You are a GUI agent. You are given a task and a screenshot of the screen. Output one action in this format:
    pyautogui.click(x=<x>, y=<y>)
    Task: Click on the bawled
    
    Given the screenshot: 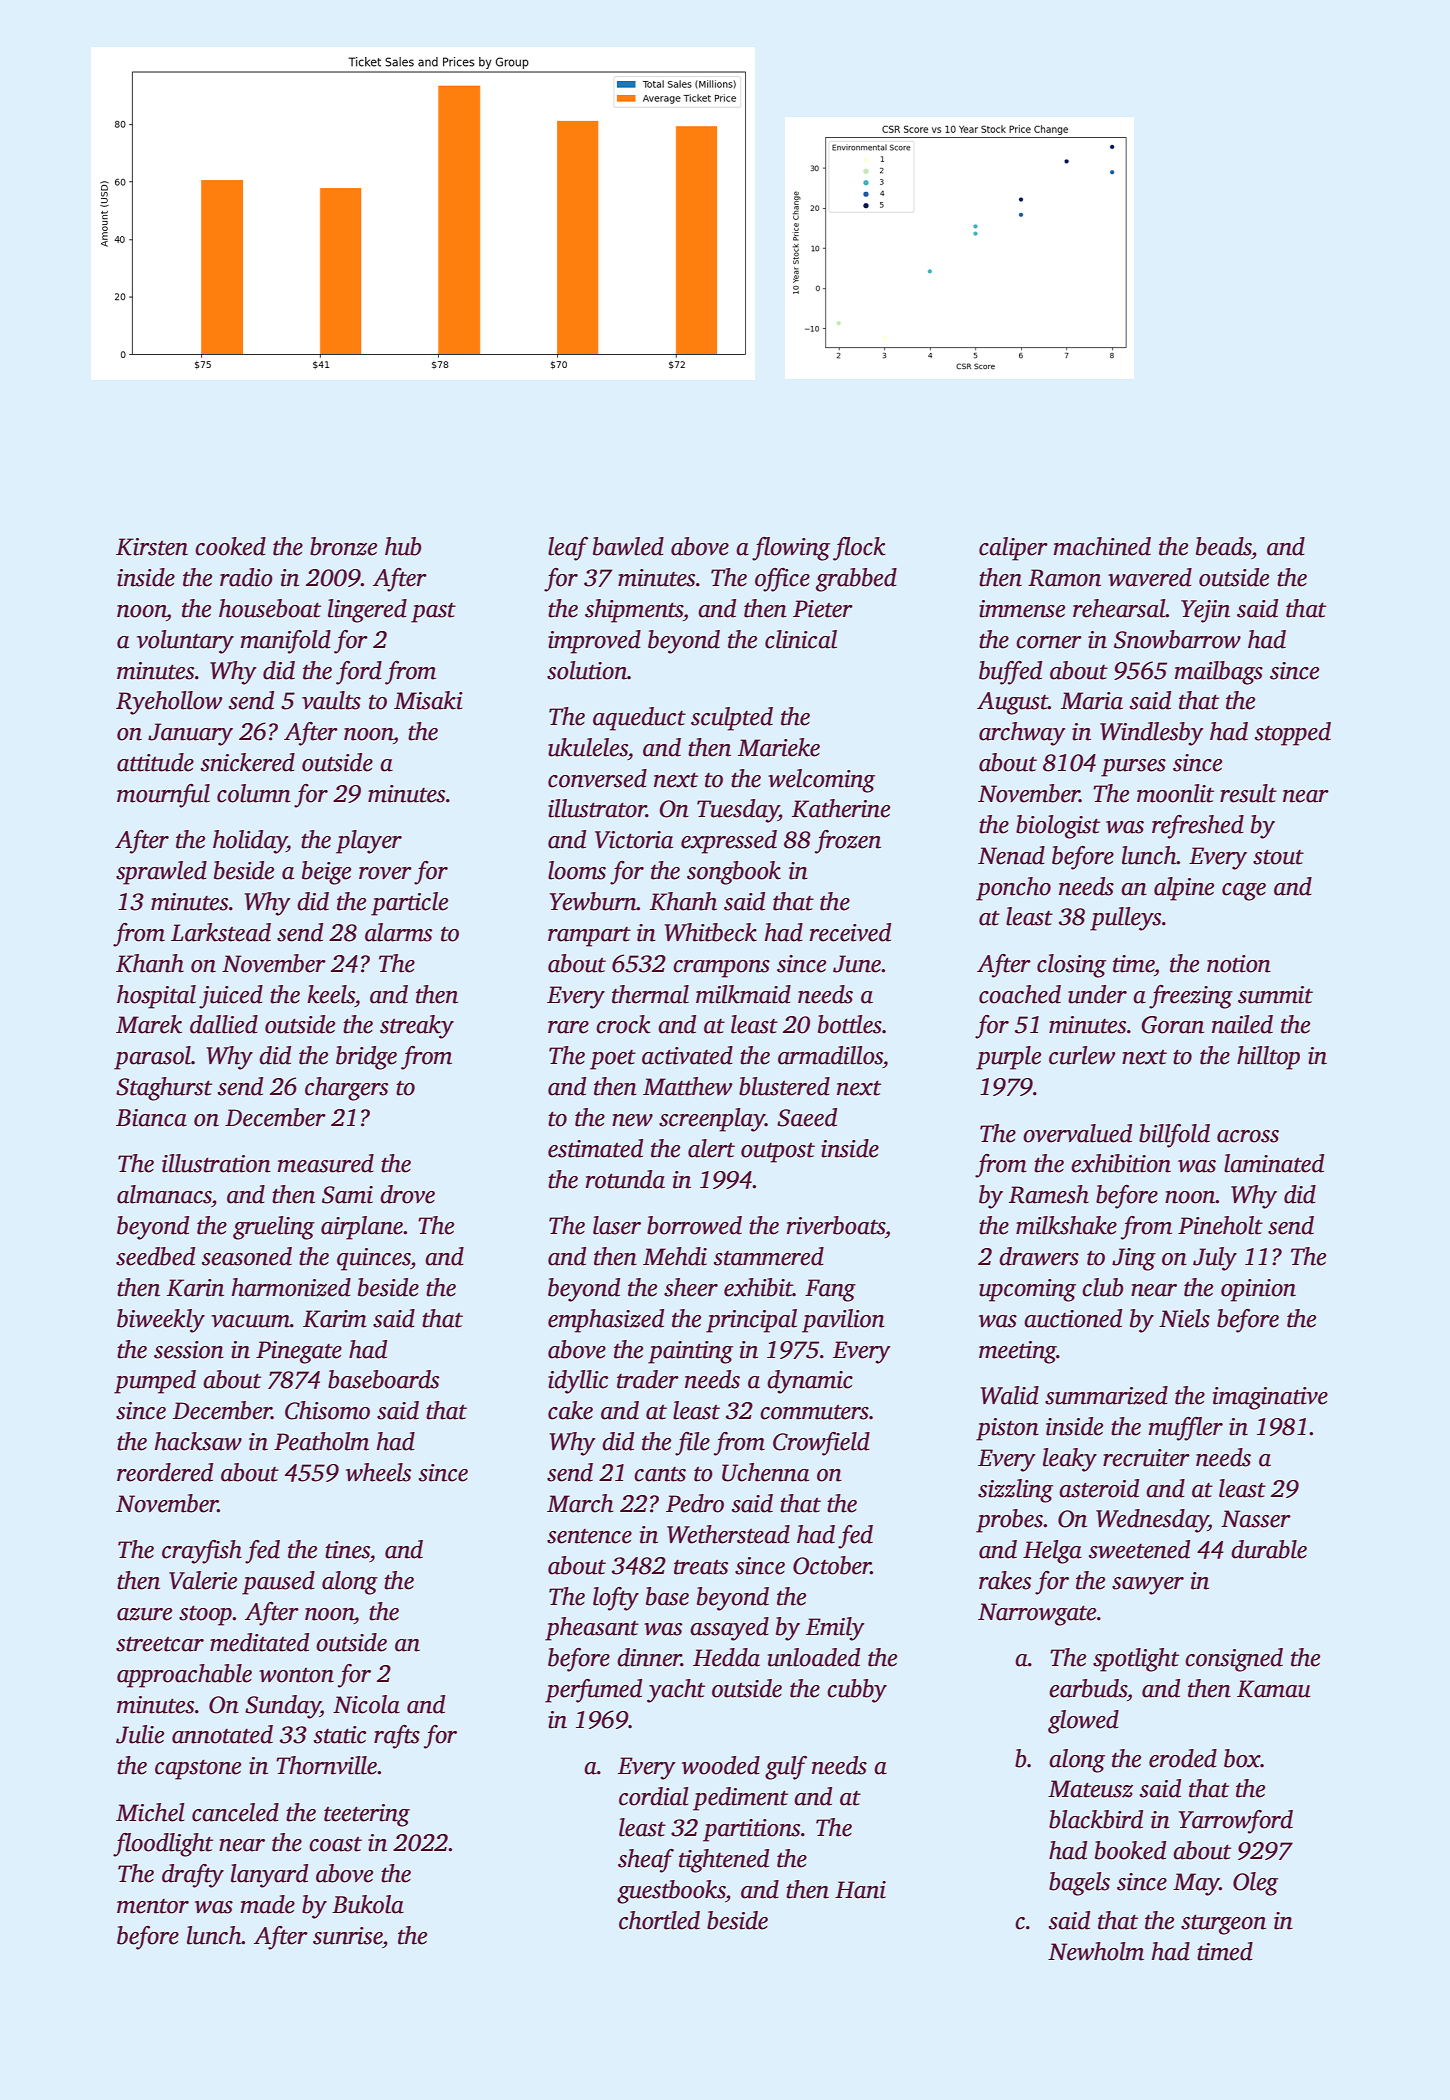 What is the action you would take?
    pyautogui.click(x=628, y=546)
